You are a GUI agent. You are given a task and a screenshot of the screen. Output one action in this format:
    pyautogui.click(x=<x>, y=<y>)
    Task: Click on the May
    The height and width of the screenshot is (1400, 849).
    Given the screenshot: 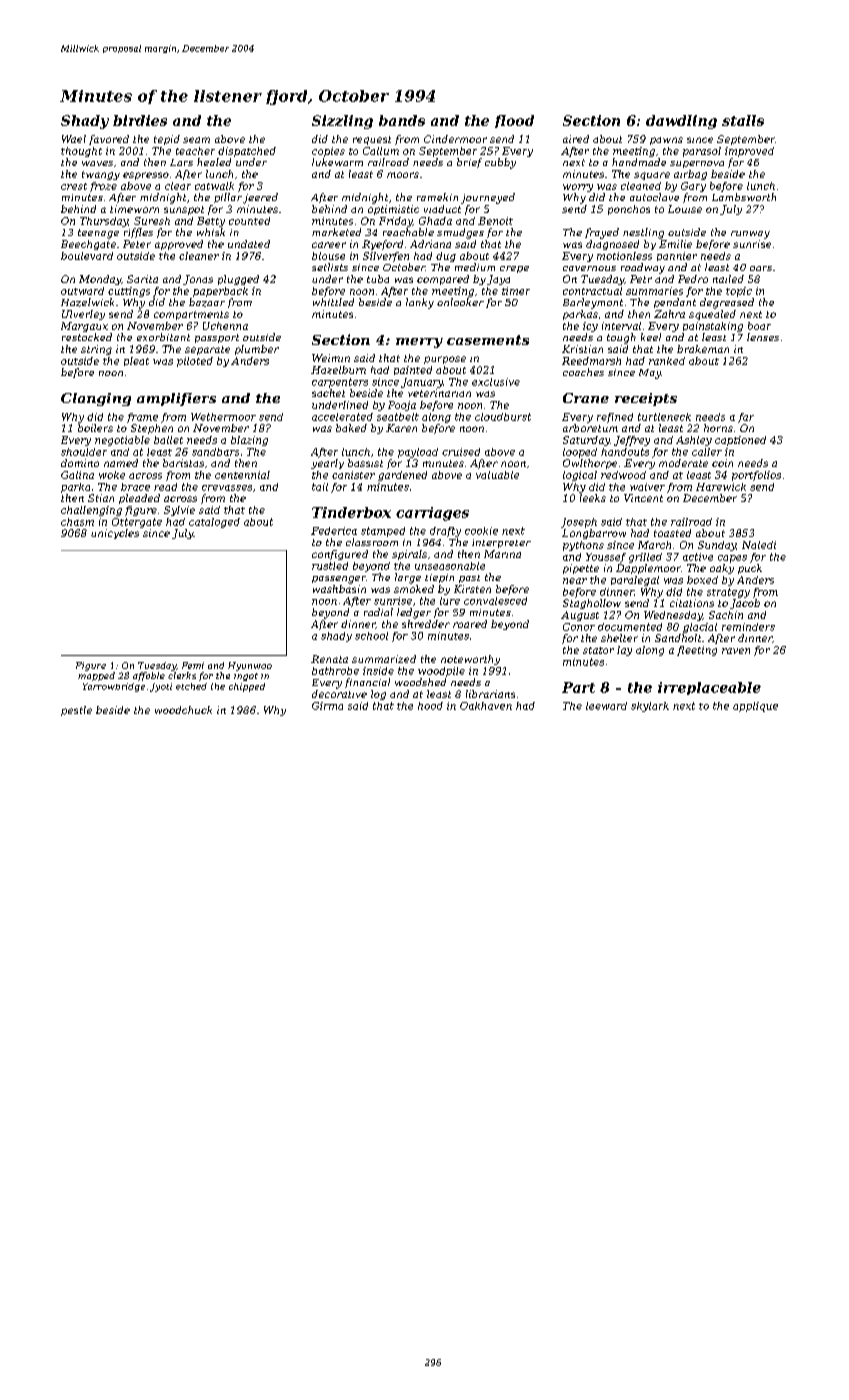 What is the action you would take?
    pyautogui.click(x=650, y=374)
